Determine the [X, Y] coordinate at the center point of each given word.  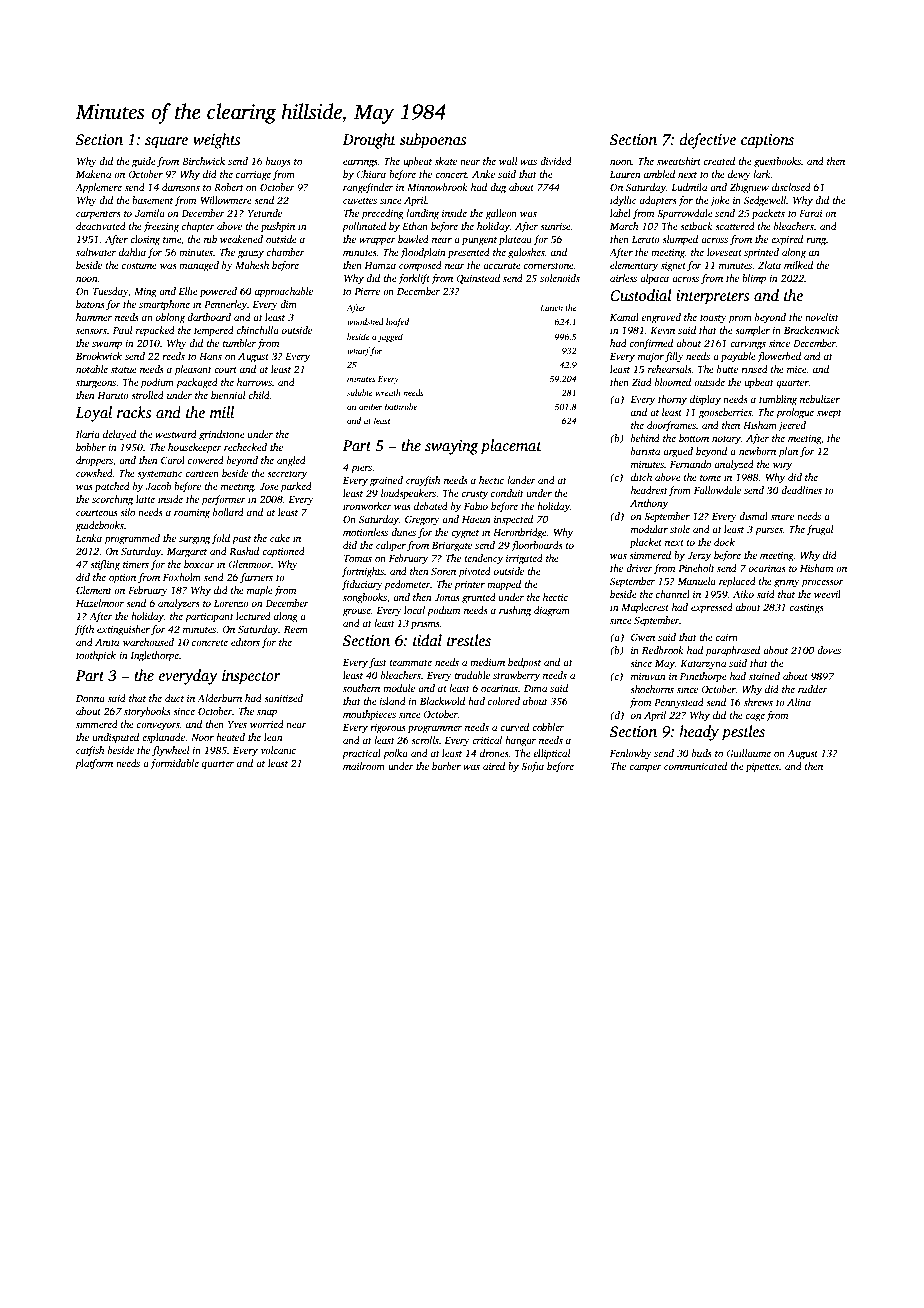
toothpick [96, 656]
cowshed [94, 473]
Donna [90, 698]
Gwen [643, 637]
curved [514, 727]
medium [487, 662]
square [166, 143]
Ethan [415, 226]
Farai [811, 213]
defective [708, 141]
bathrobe [401, 406]
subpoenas [433, 141]
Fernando [690, 464]
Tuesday [110, 292]
